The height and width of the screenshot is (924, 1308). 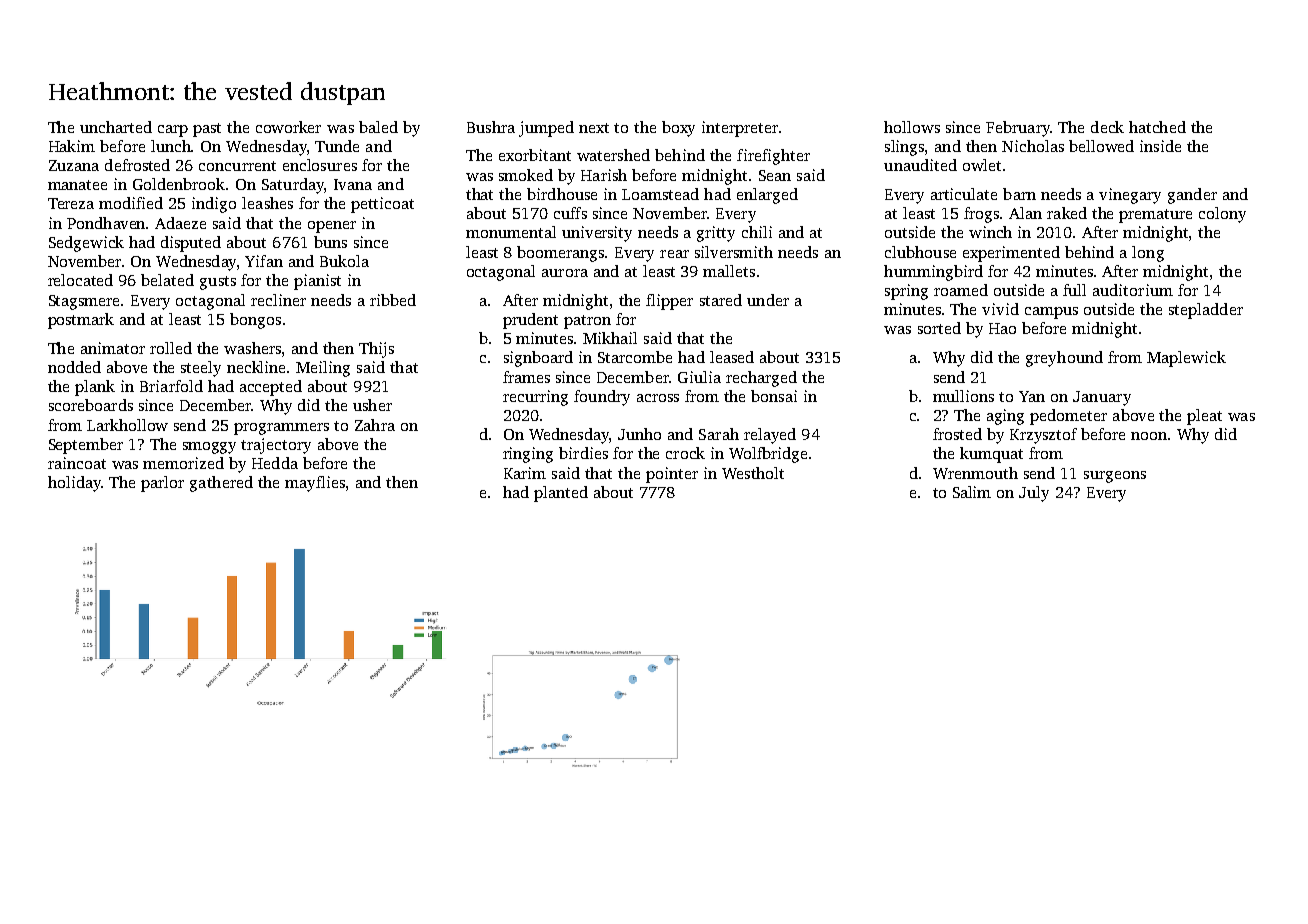 I want to click on Hao, so click(x=1002, y=328).
